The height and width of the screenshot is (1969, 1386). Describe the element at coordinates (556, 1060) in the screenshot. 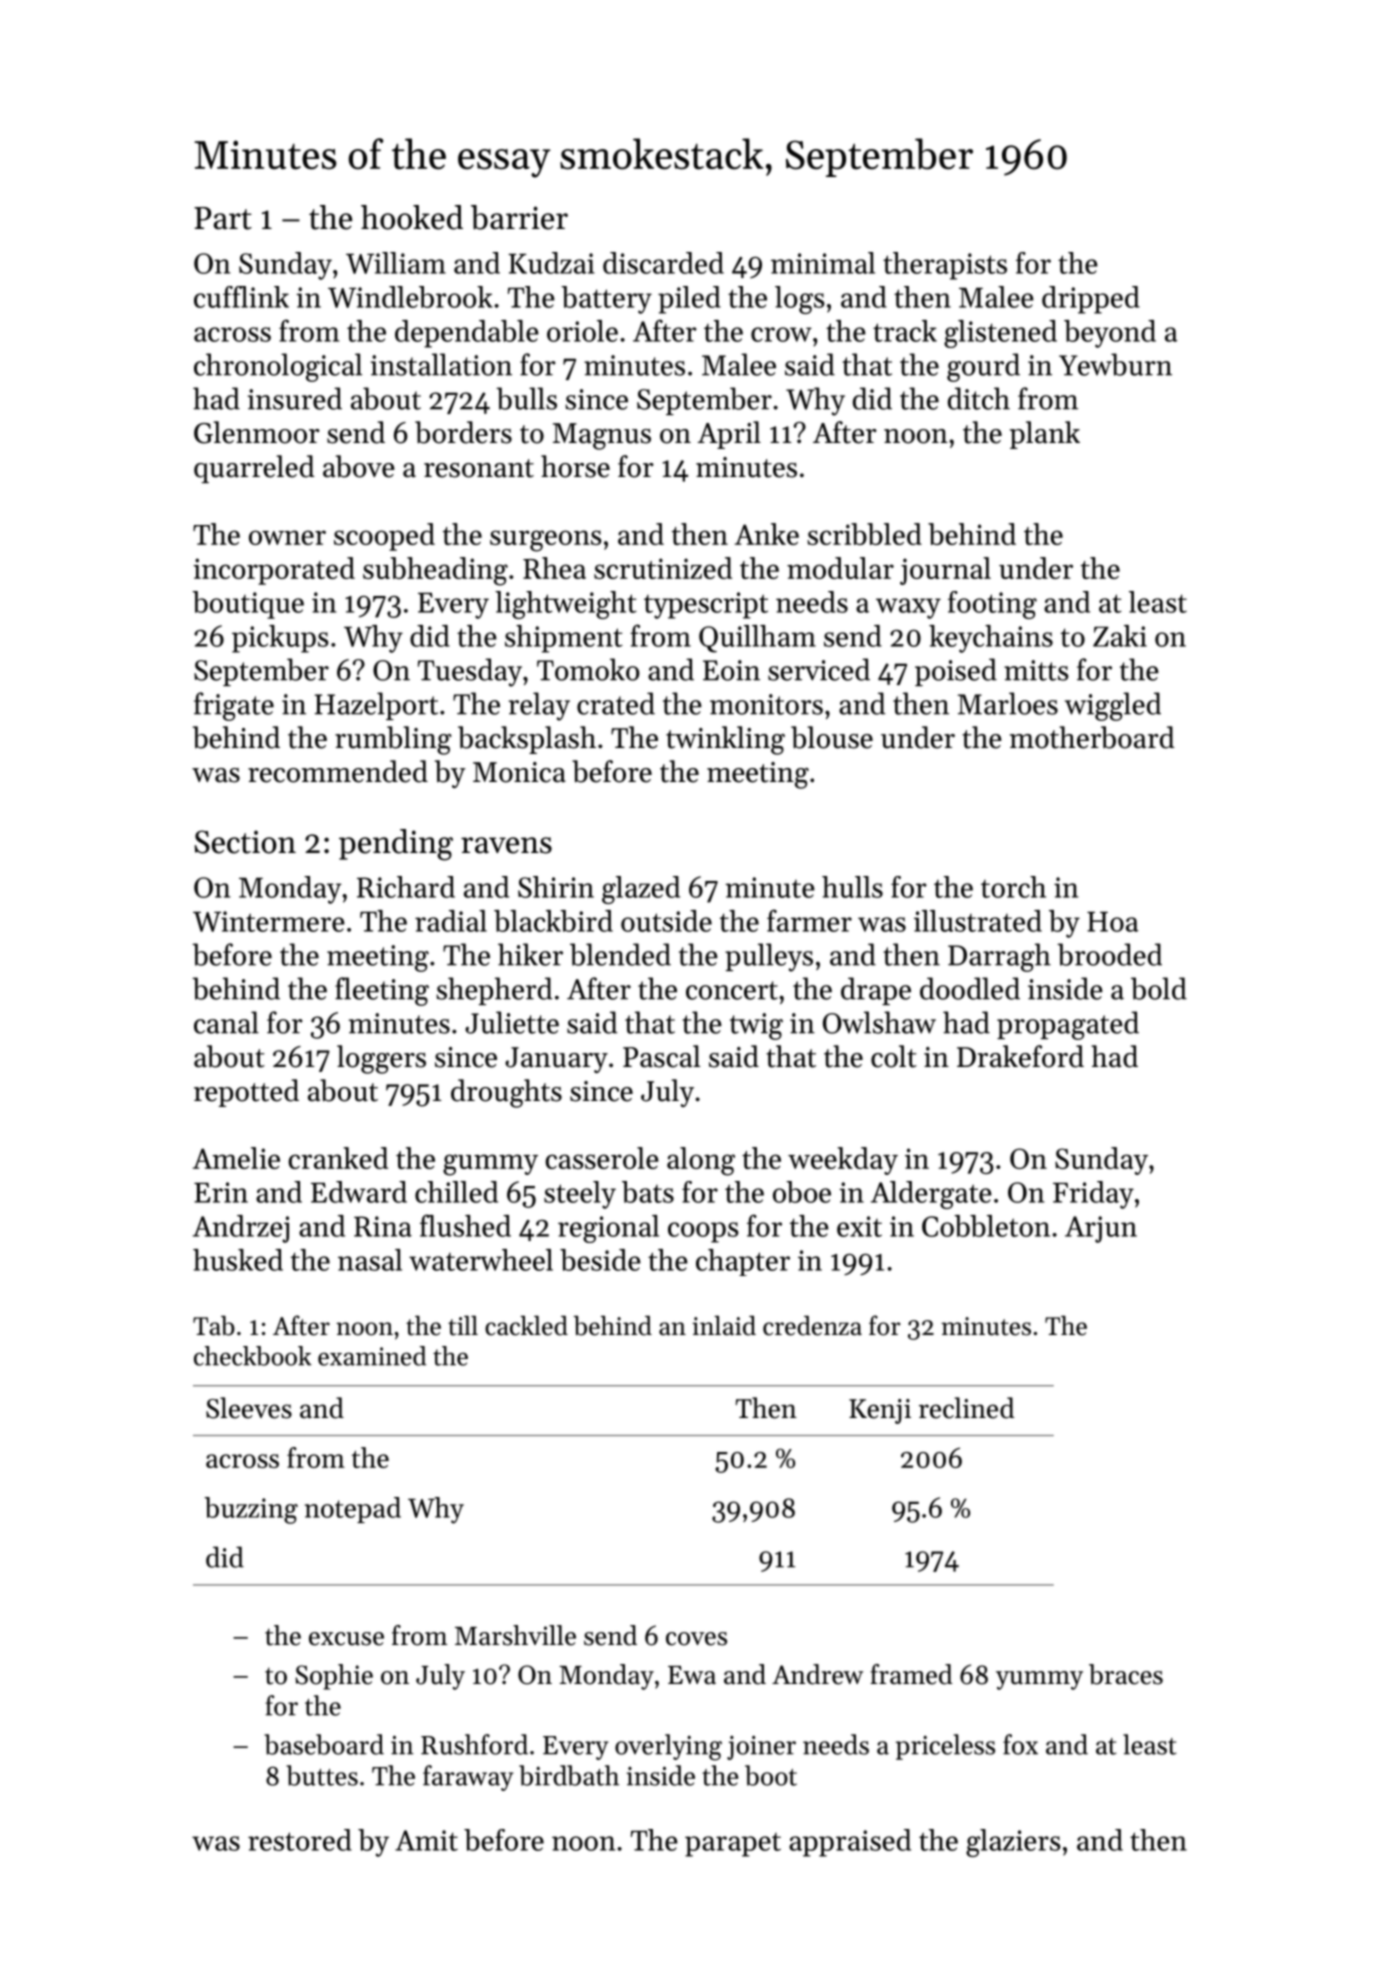

I see `January` at that location.
